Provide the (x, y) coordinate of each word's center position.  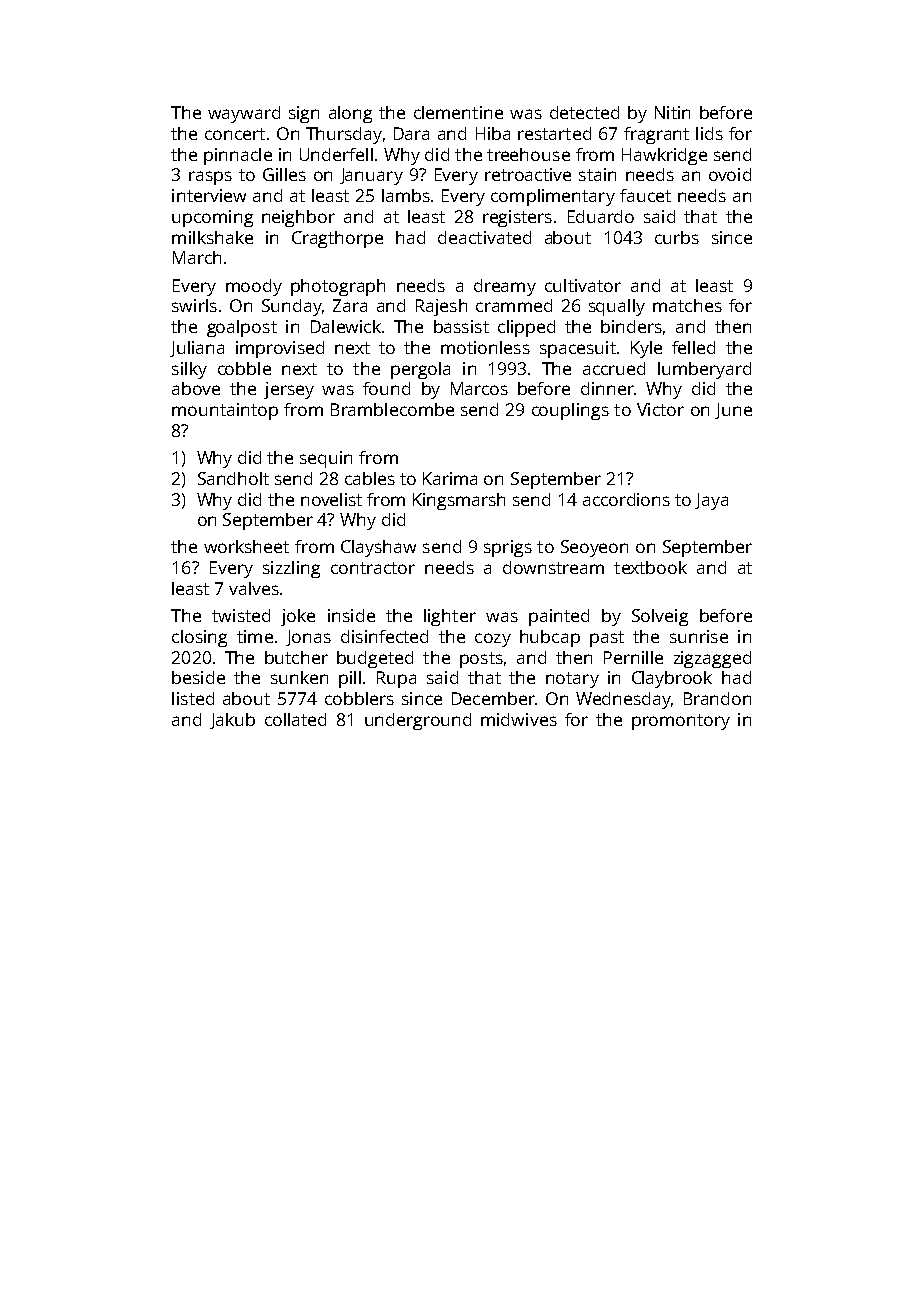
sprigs (508, 548)
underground (418, 721)
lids (709, 133)
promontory (681, 722)
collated (295, 719)
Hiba (493, 133)
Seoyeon (594, 548)
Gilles (284, 174)
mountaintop (225, 411)
